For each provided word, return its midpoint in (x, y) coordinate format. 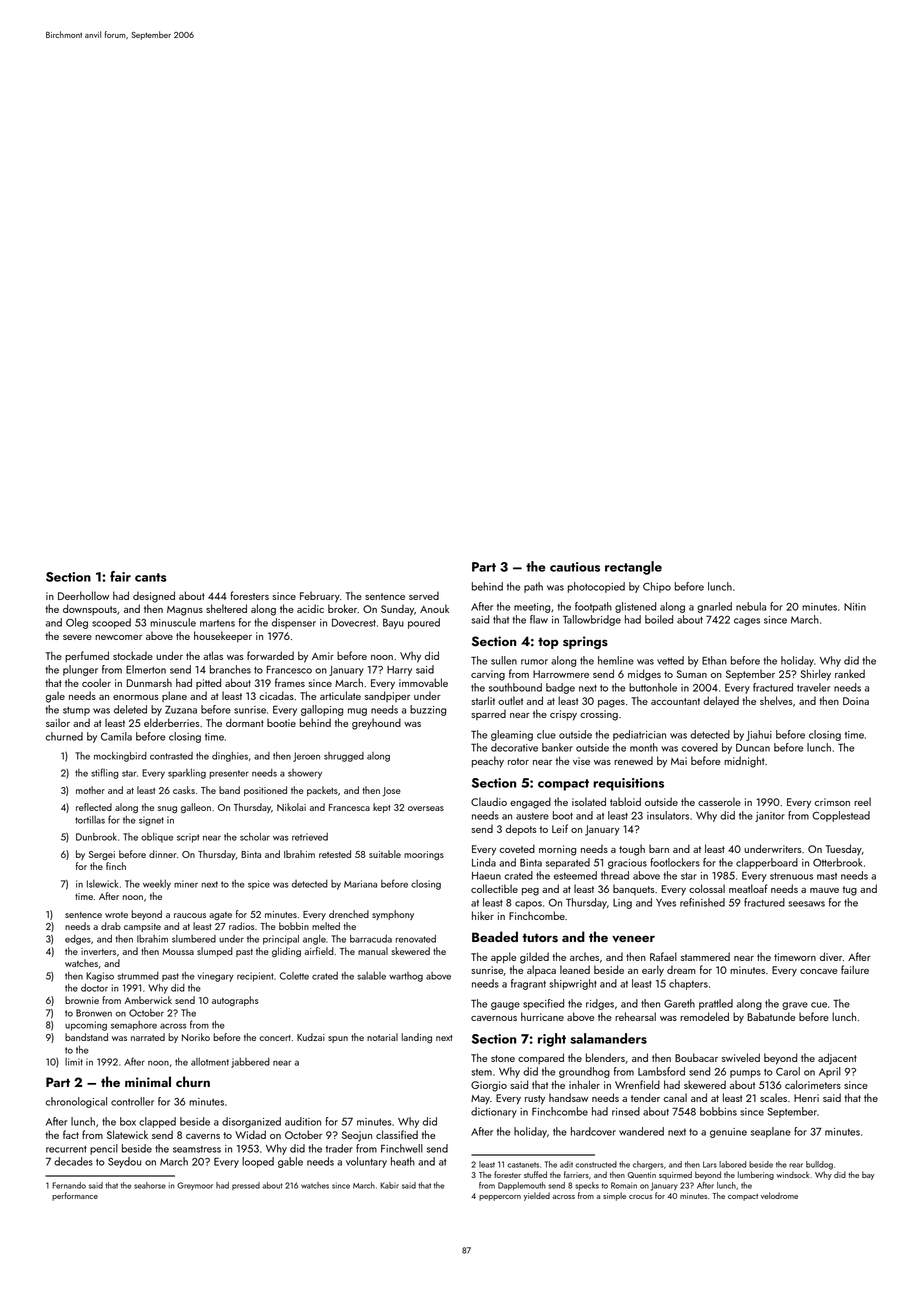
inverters (98, 951)
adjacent (837, 1059)
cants (150, 577)
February (320, 597)
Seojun (357, 1136)
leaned (575, 969)
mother (90, 790)
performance (75, 1196)
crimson (832, 802)
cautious (575, 567)
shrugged (344, 757)
